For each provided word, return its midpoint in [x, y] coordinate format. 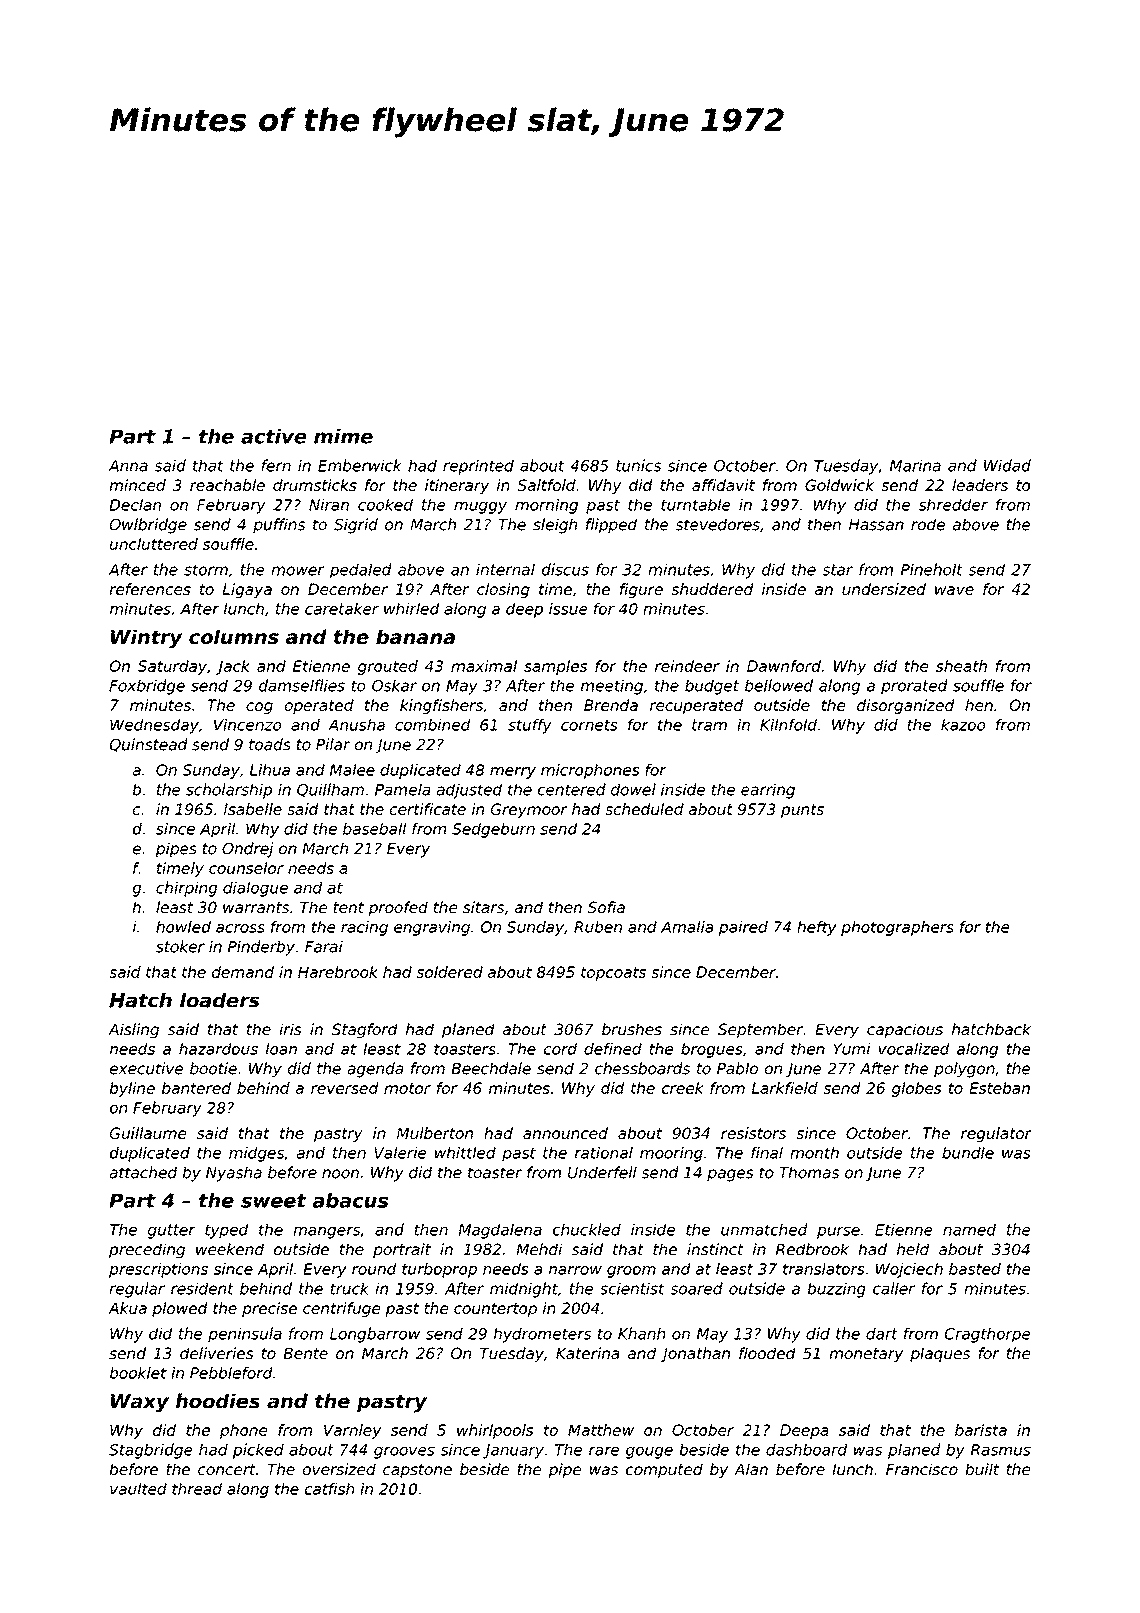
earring [768, 791]
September [760, 1030]
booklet [138, 1373]
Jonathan [695, 1354]
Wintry [147, 638]
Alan [751, 1469]
